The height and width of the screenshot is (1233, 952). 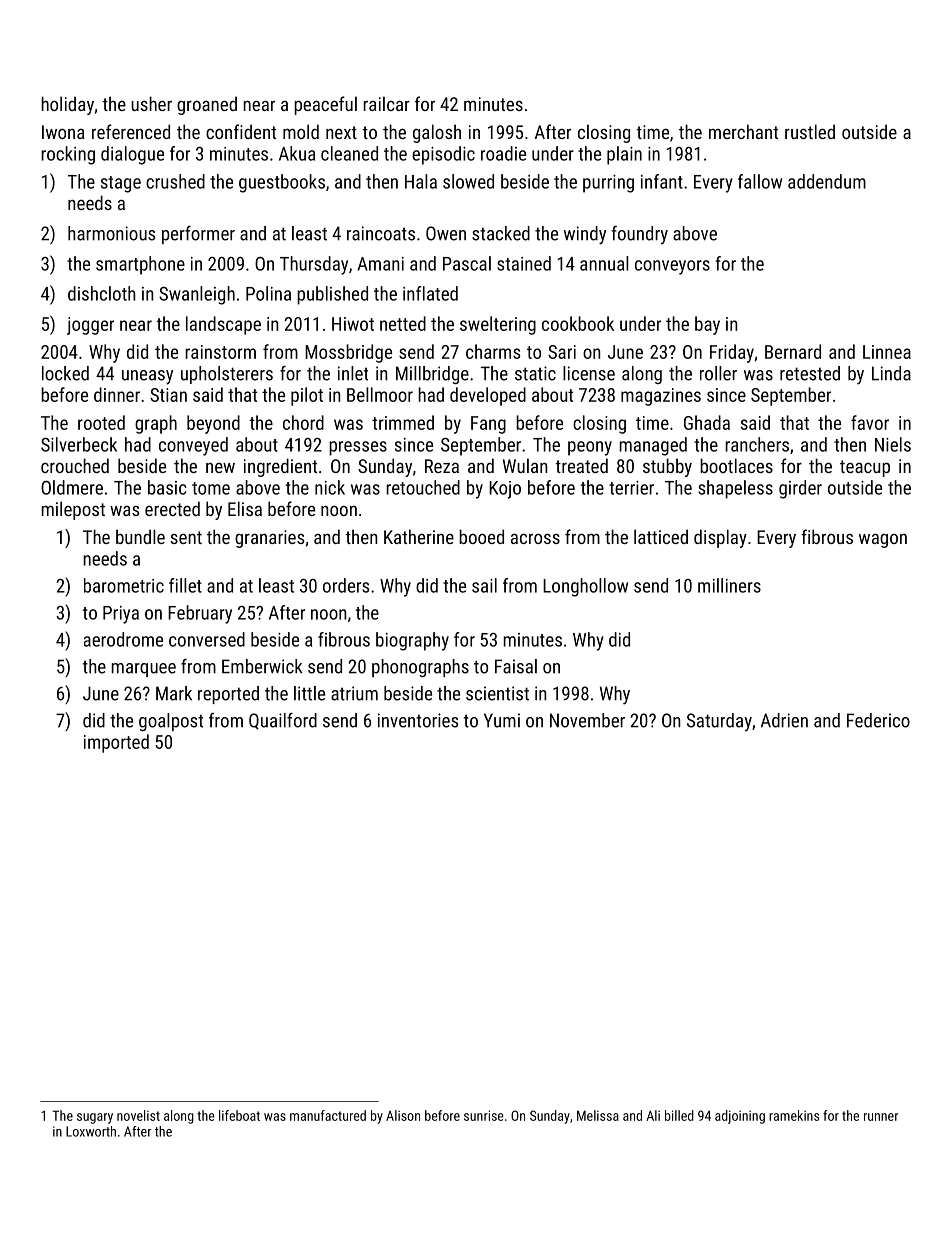 What do you see at coordinates (72, 487) in the screenshot?
I see `Oldmere` at bounding box center [72, 487].
